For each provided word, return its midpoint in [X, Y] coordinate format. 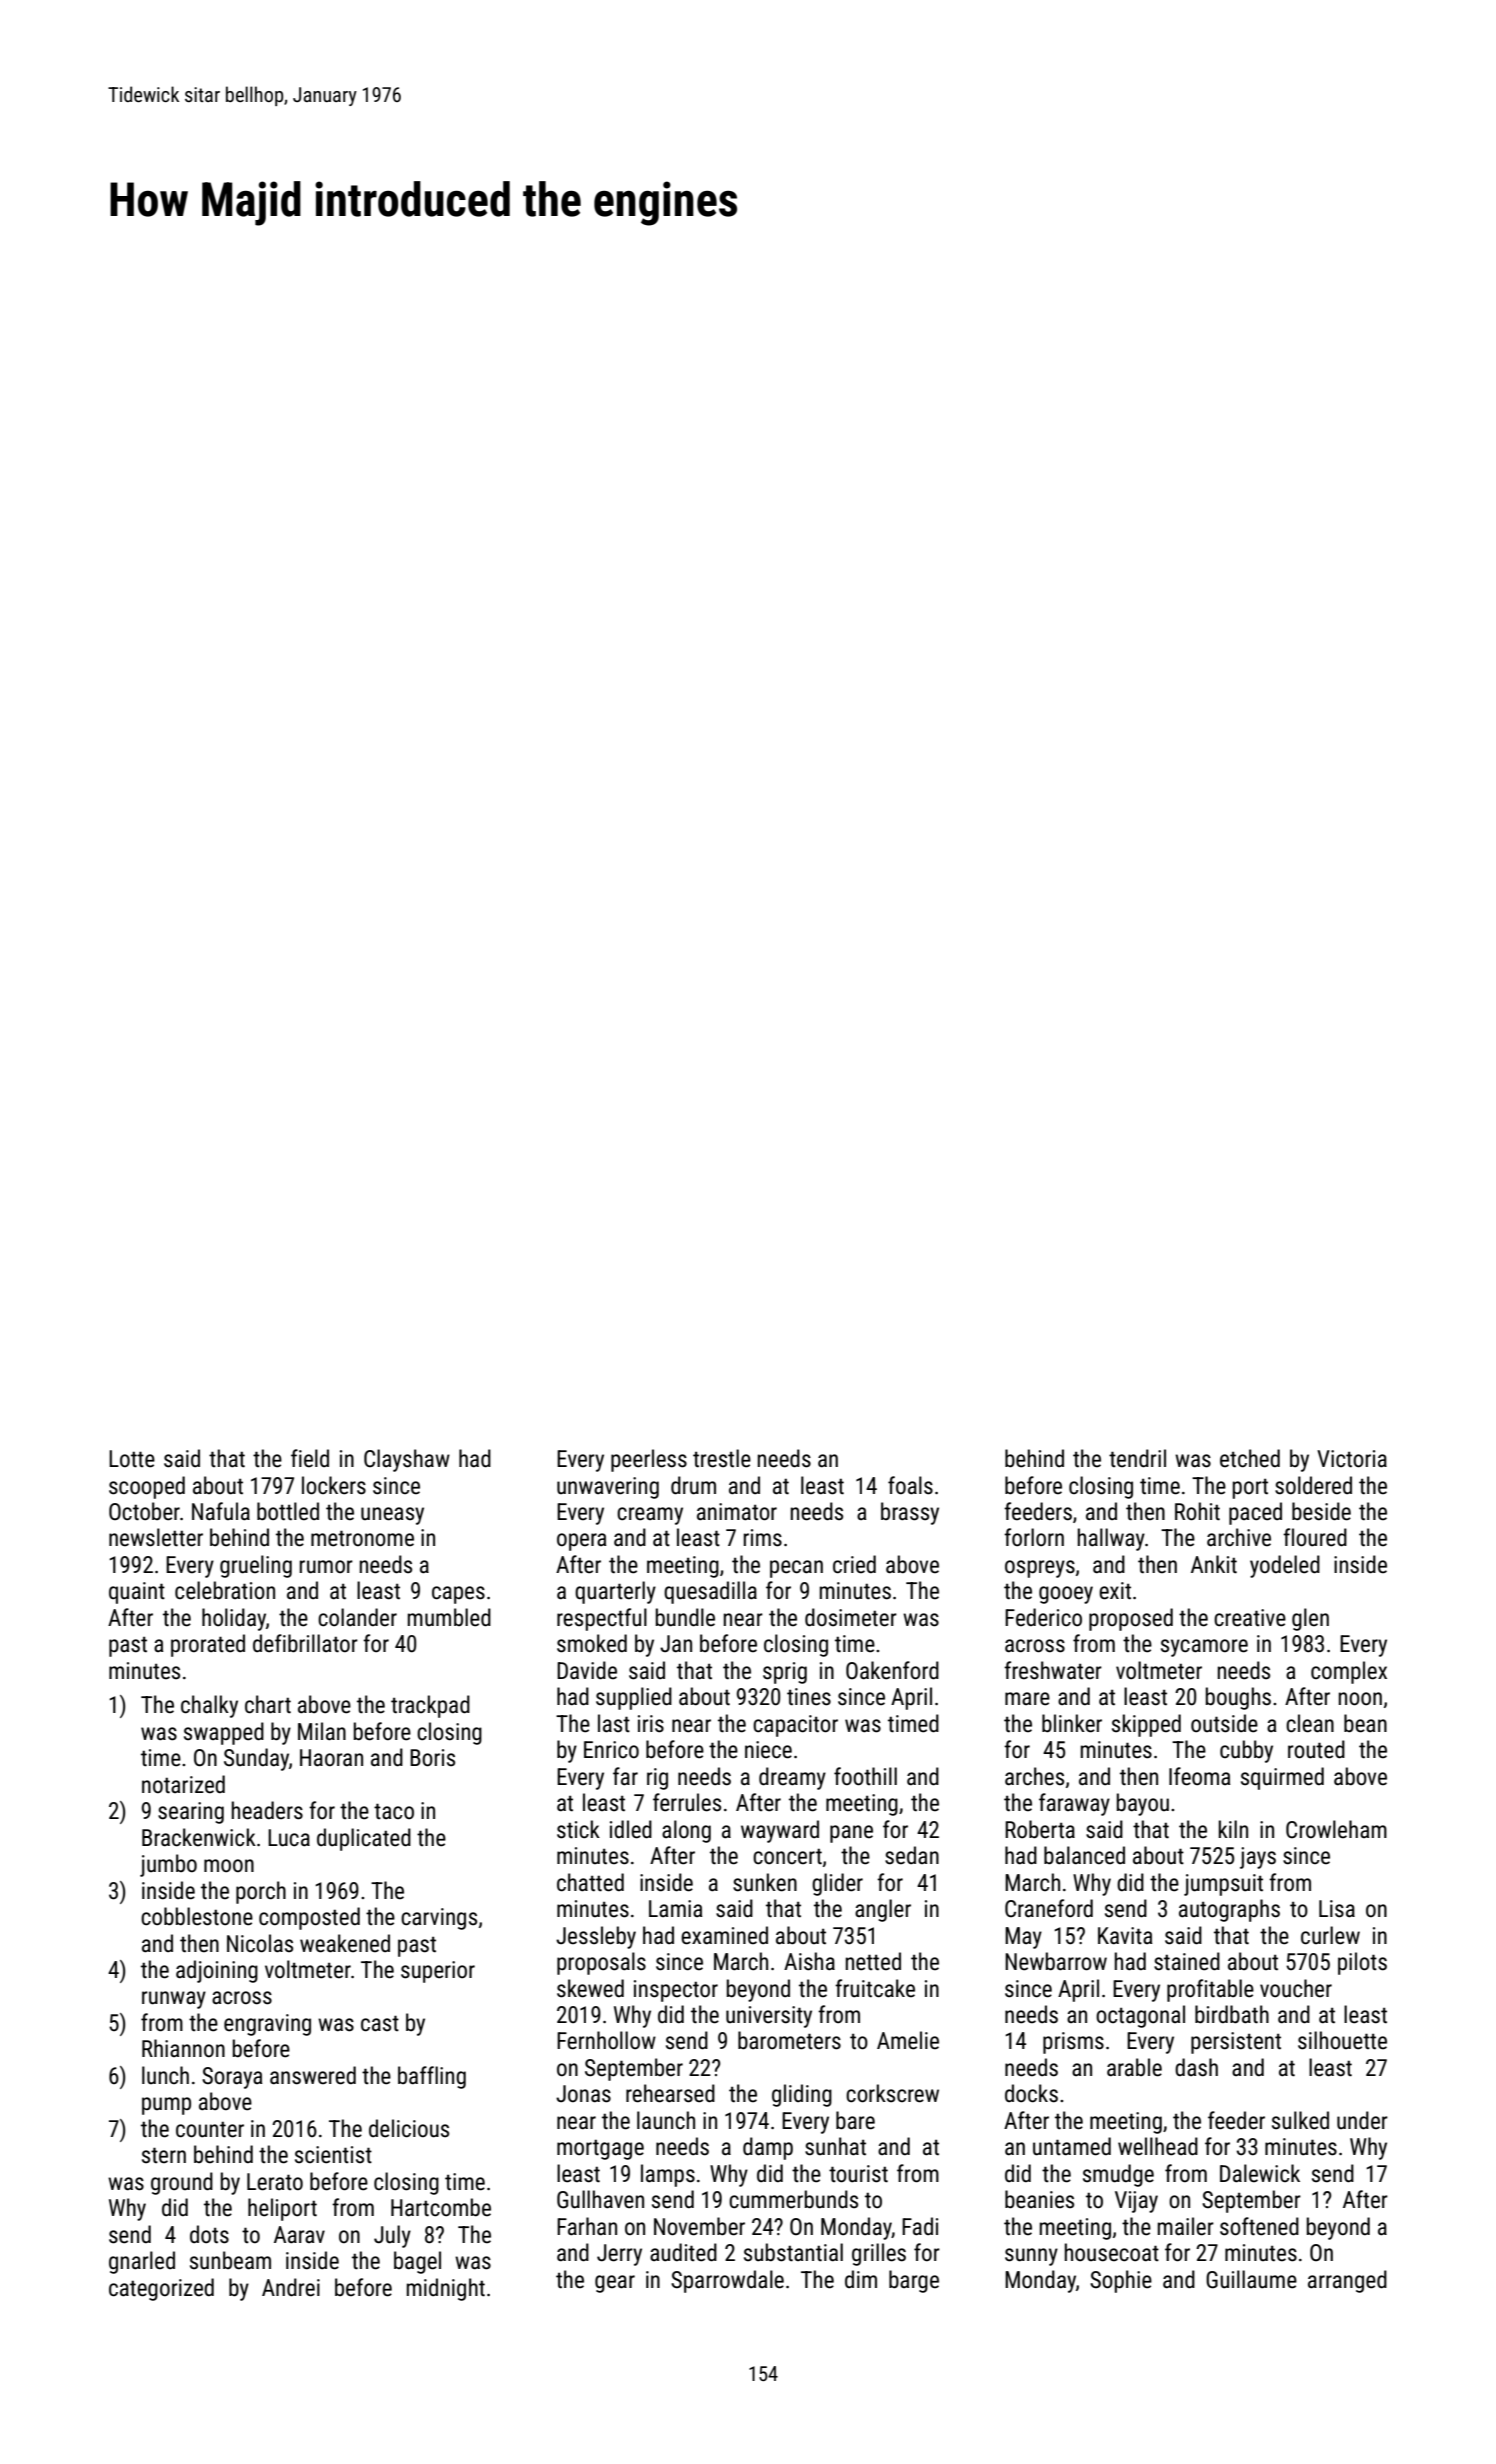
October [144, 1511]
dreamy [792, 1778]
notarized [183, 1784]
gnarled [142, 2262]
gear [615, 2284]
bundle [685, 1617]
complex [1349, 1672]
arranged [1347, 2281]
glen [1310, 1619]
